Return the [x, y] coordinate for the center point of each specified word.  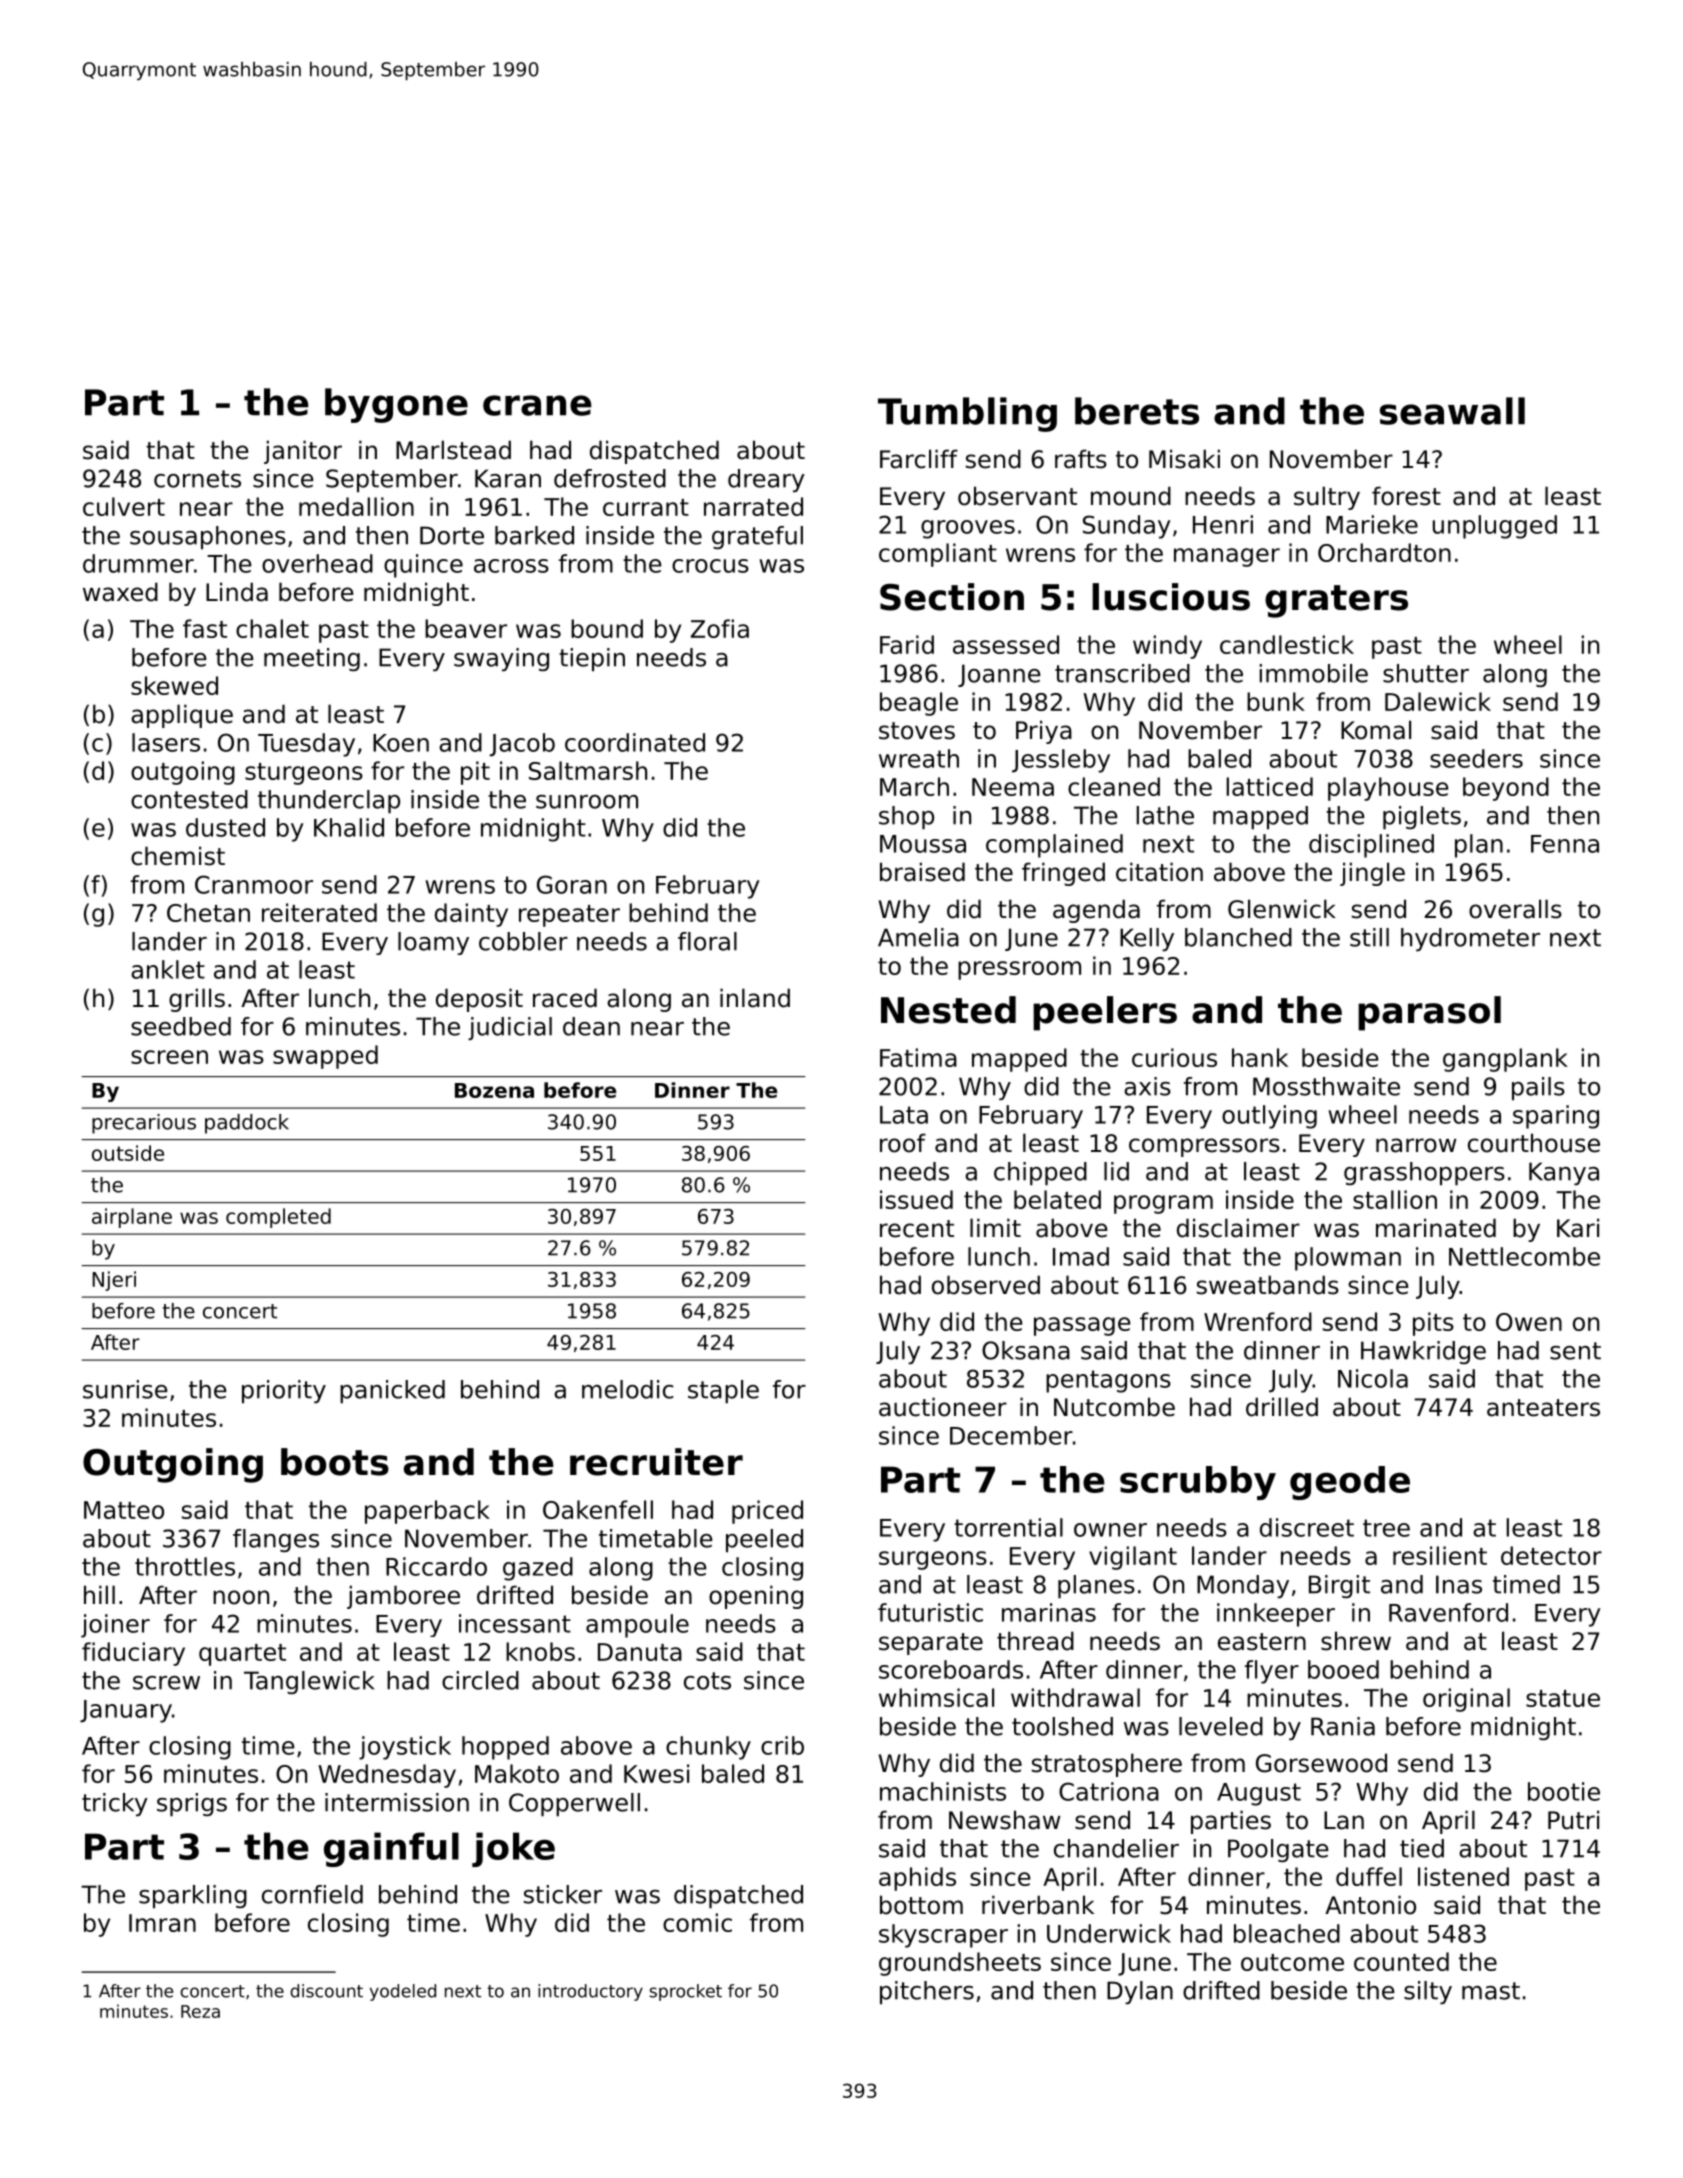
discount [326, 1991]
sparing [1556, 1117]
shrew [1356, 1641]
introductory [590, 1992]
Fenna [1565, 844]
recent [917, 1229]
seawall [1452, 411]
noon [241, 1597]
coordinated [635, 742]
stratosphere [1107, 1765]
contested [189, 799]
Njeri [114, 1281]
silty [1428, 1993]
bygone [396, 405]
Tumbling [967, 414]
